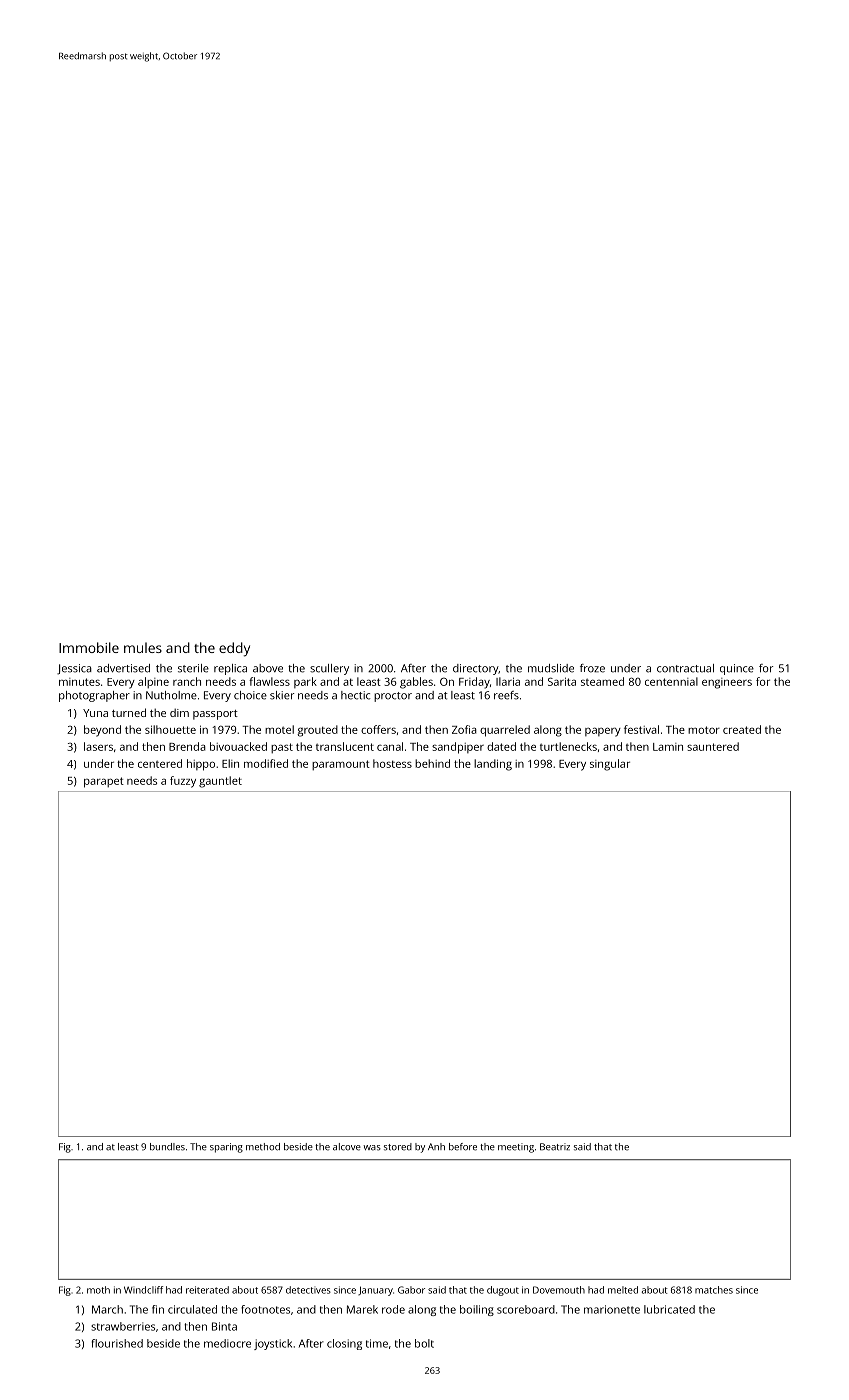  What do you see at coordinates (347, 1147) in the image?
I see `alcove` at bounding box center [347, 1147].
